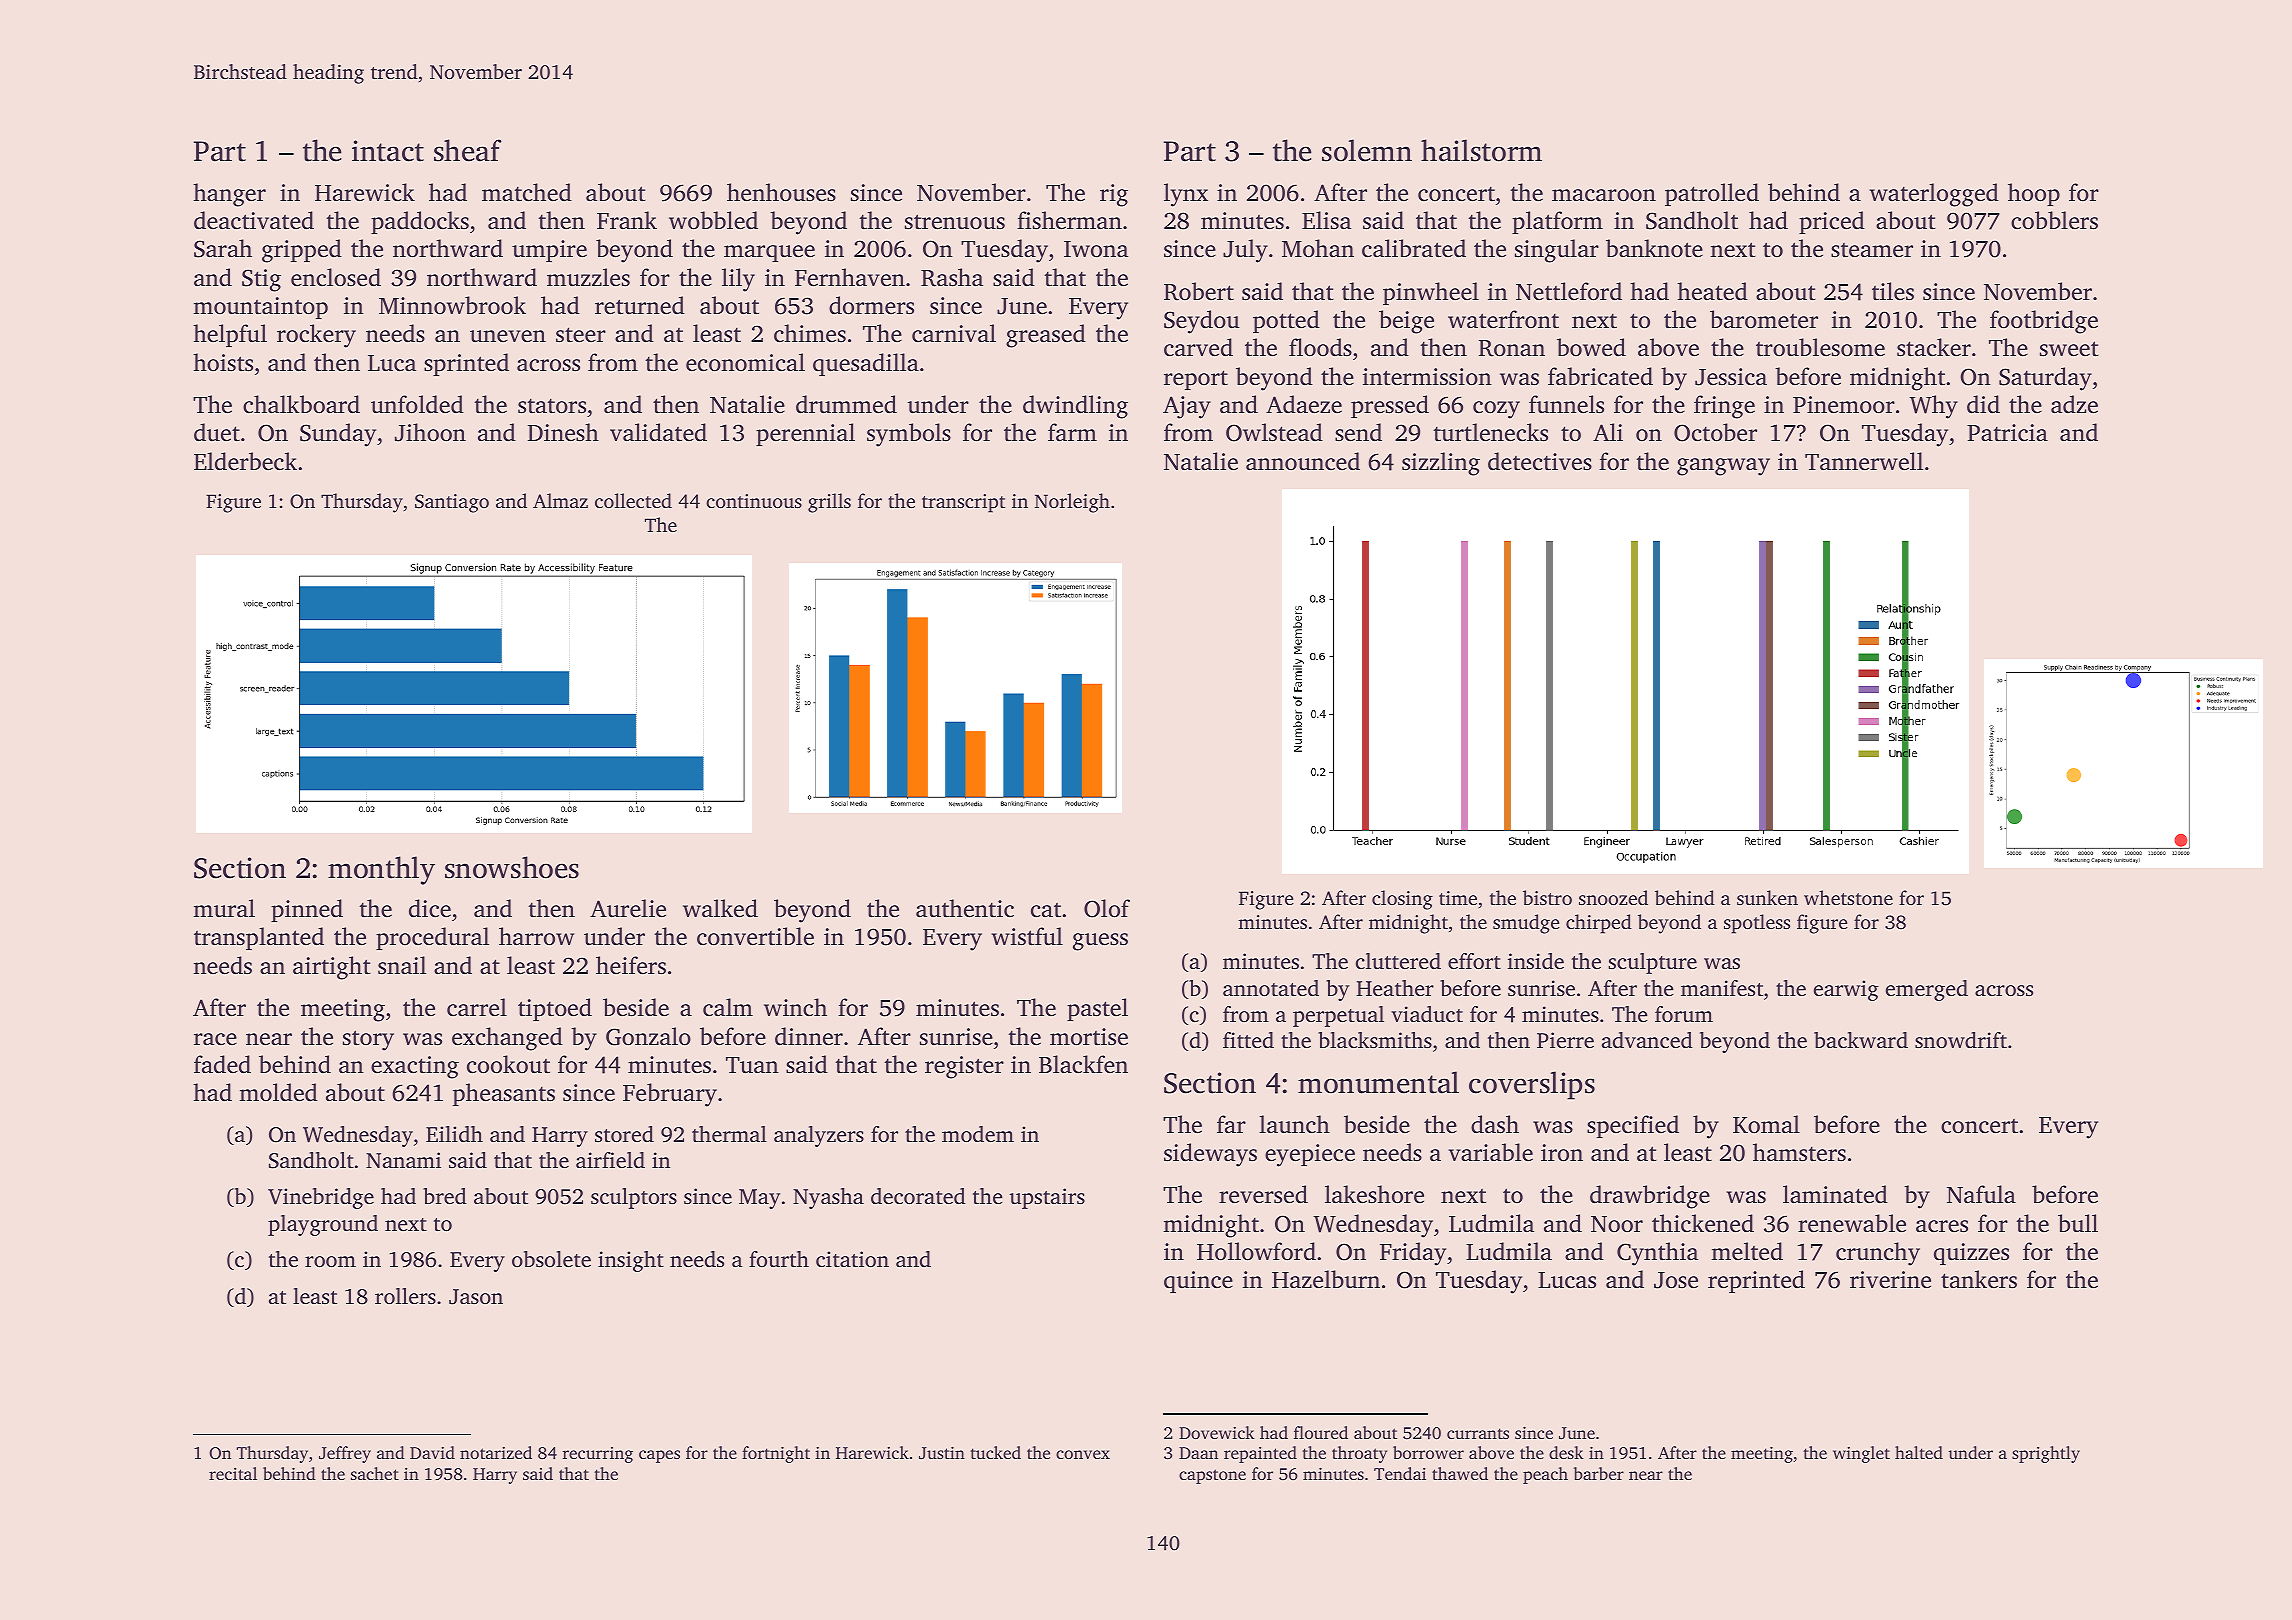 Image resolution: width=2292 pixels, height=1620 pixels. Describe the element at coordinates (781, 192) in the screenshot. I see `henhouses` at that location.
